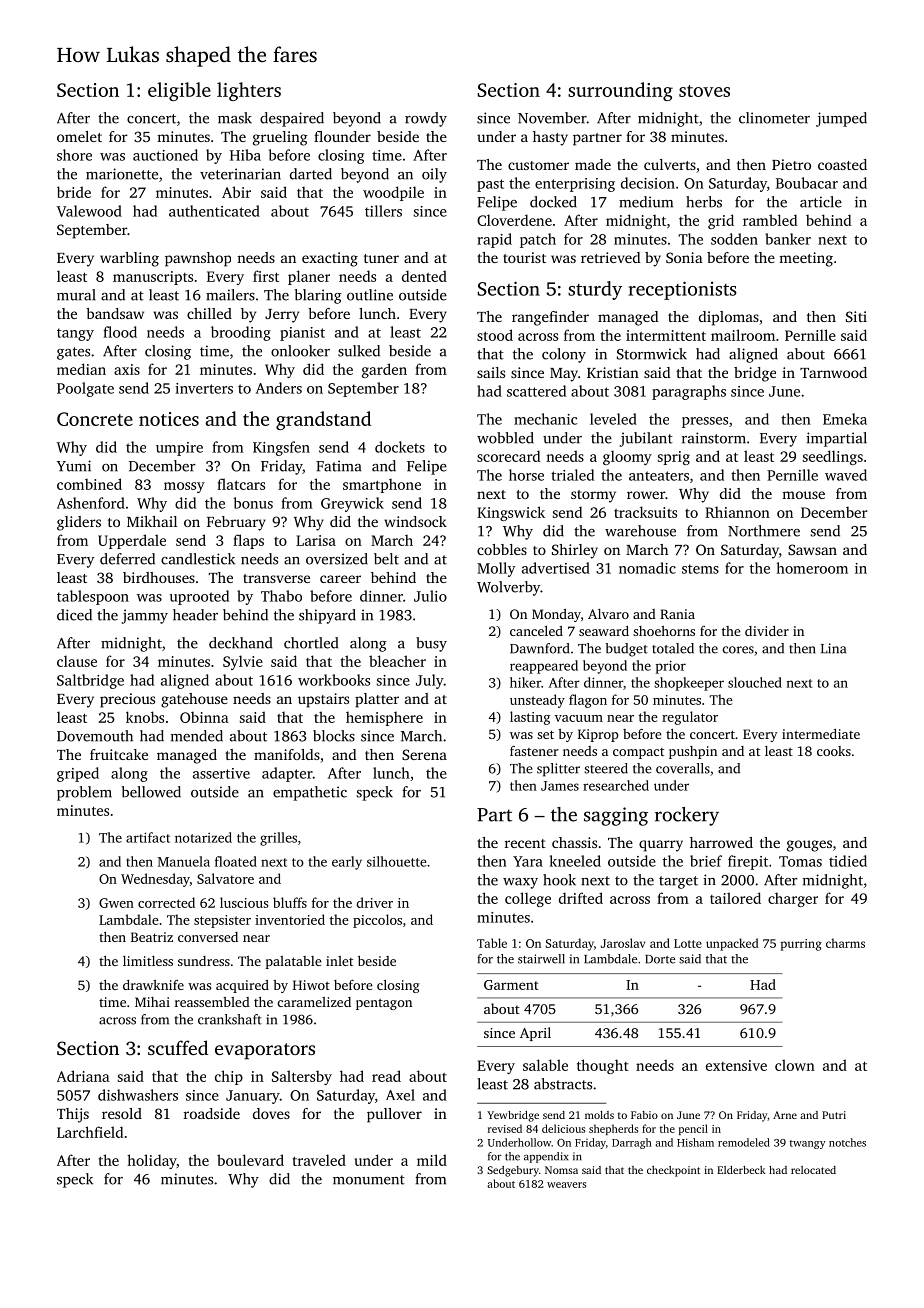  What do you see at coordinates (431, 644) in the screenshot?
I see `busy` at bounding box center [431, 644].
